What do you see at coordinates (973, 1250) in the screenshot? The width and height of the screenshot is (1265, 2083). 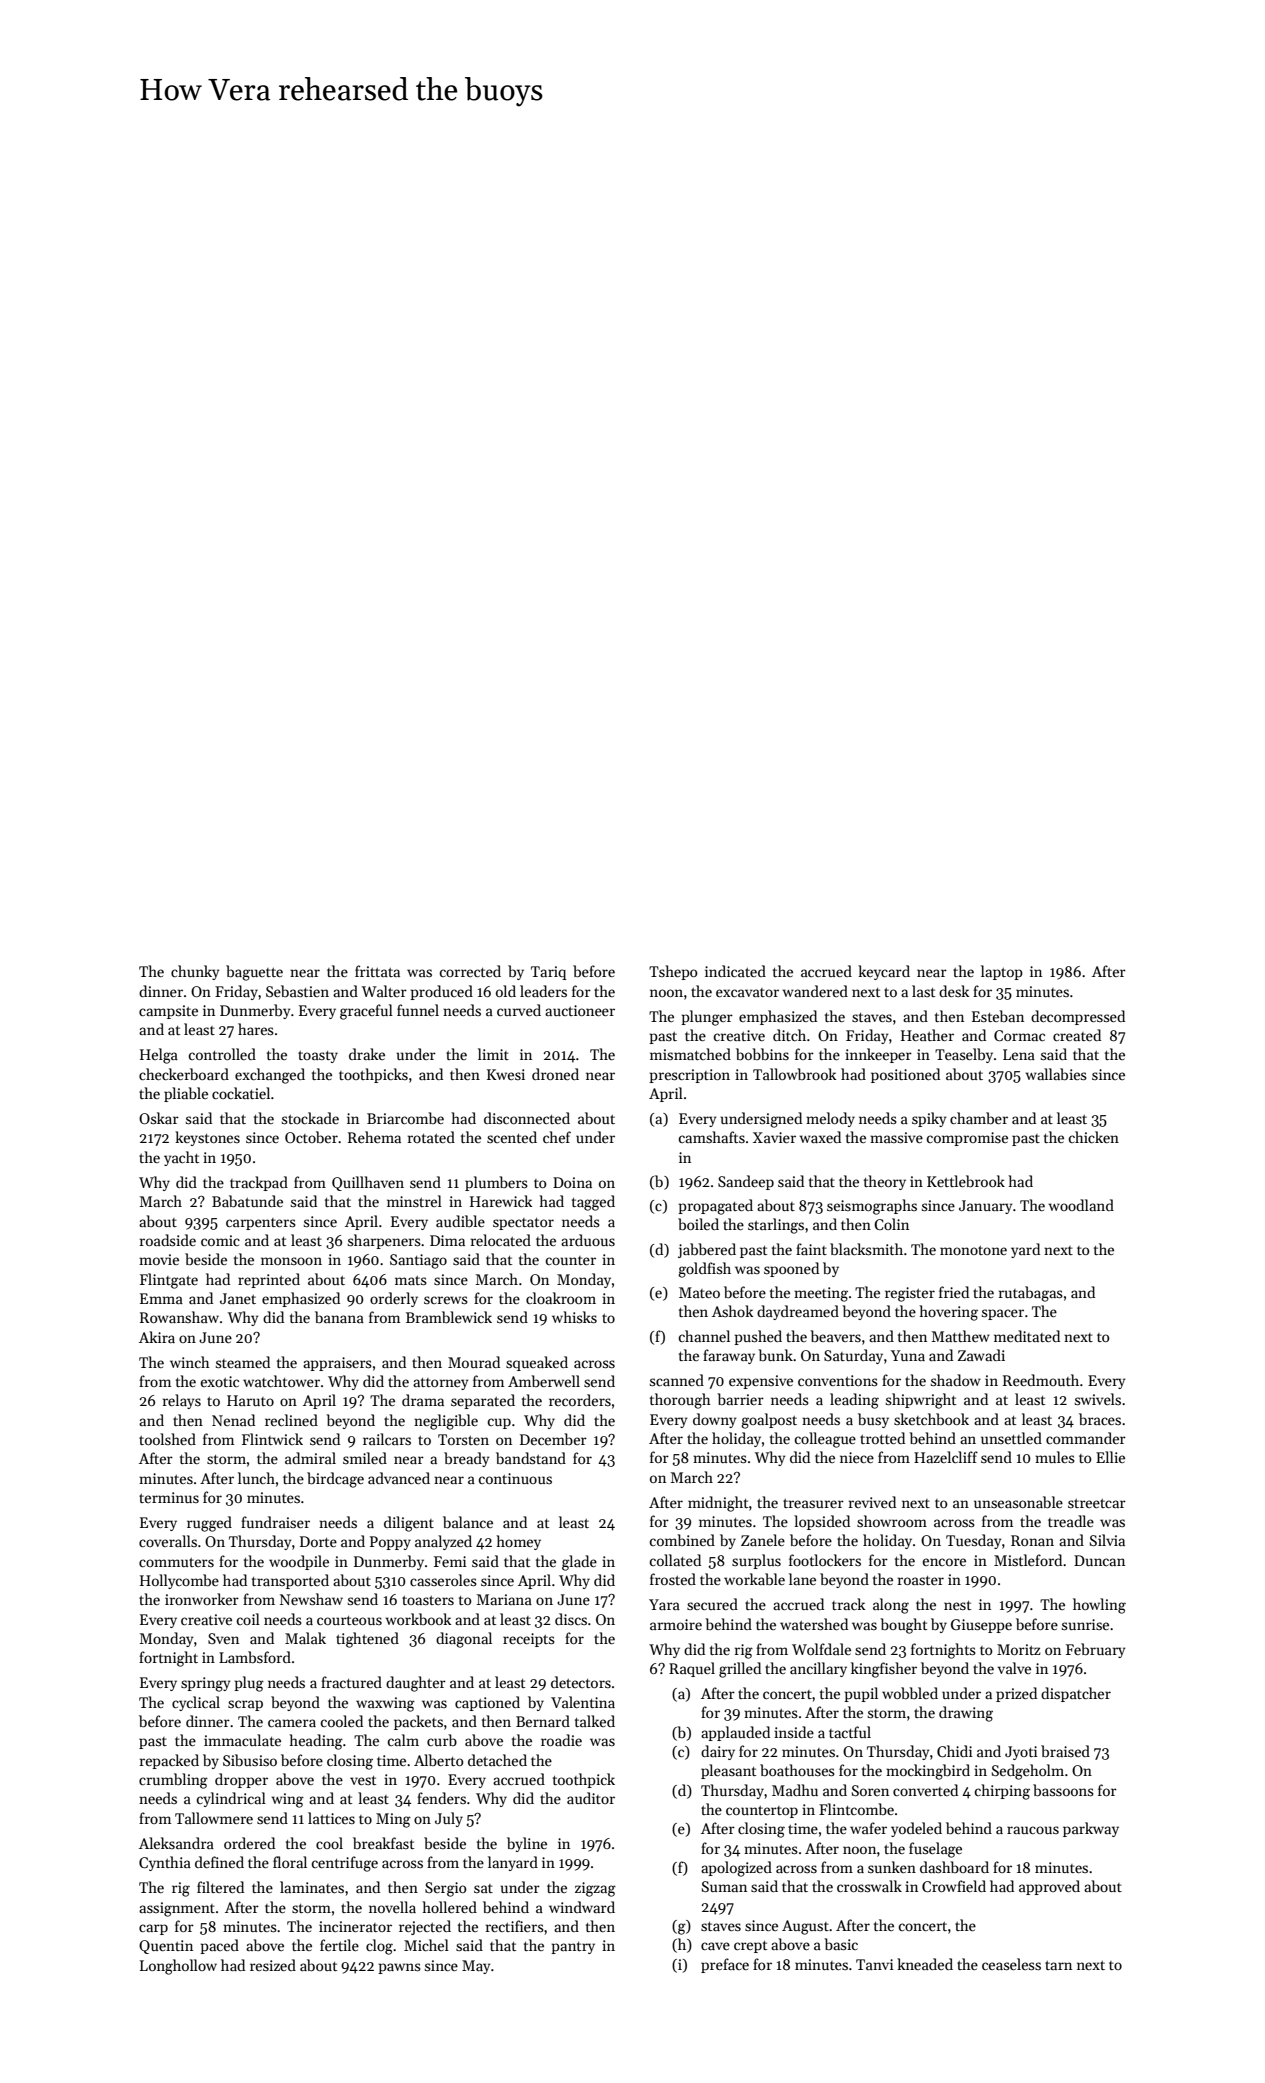 I see `monotone` at bounding box center [973, 1250].
